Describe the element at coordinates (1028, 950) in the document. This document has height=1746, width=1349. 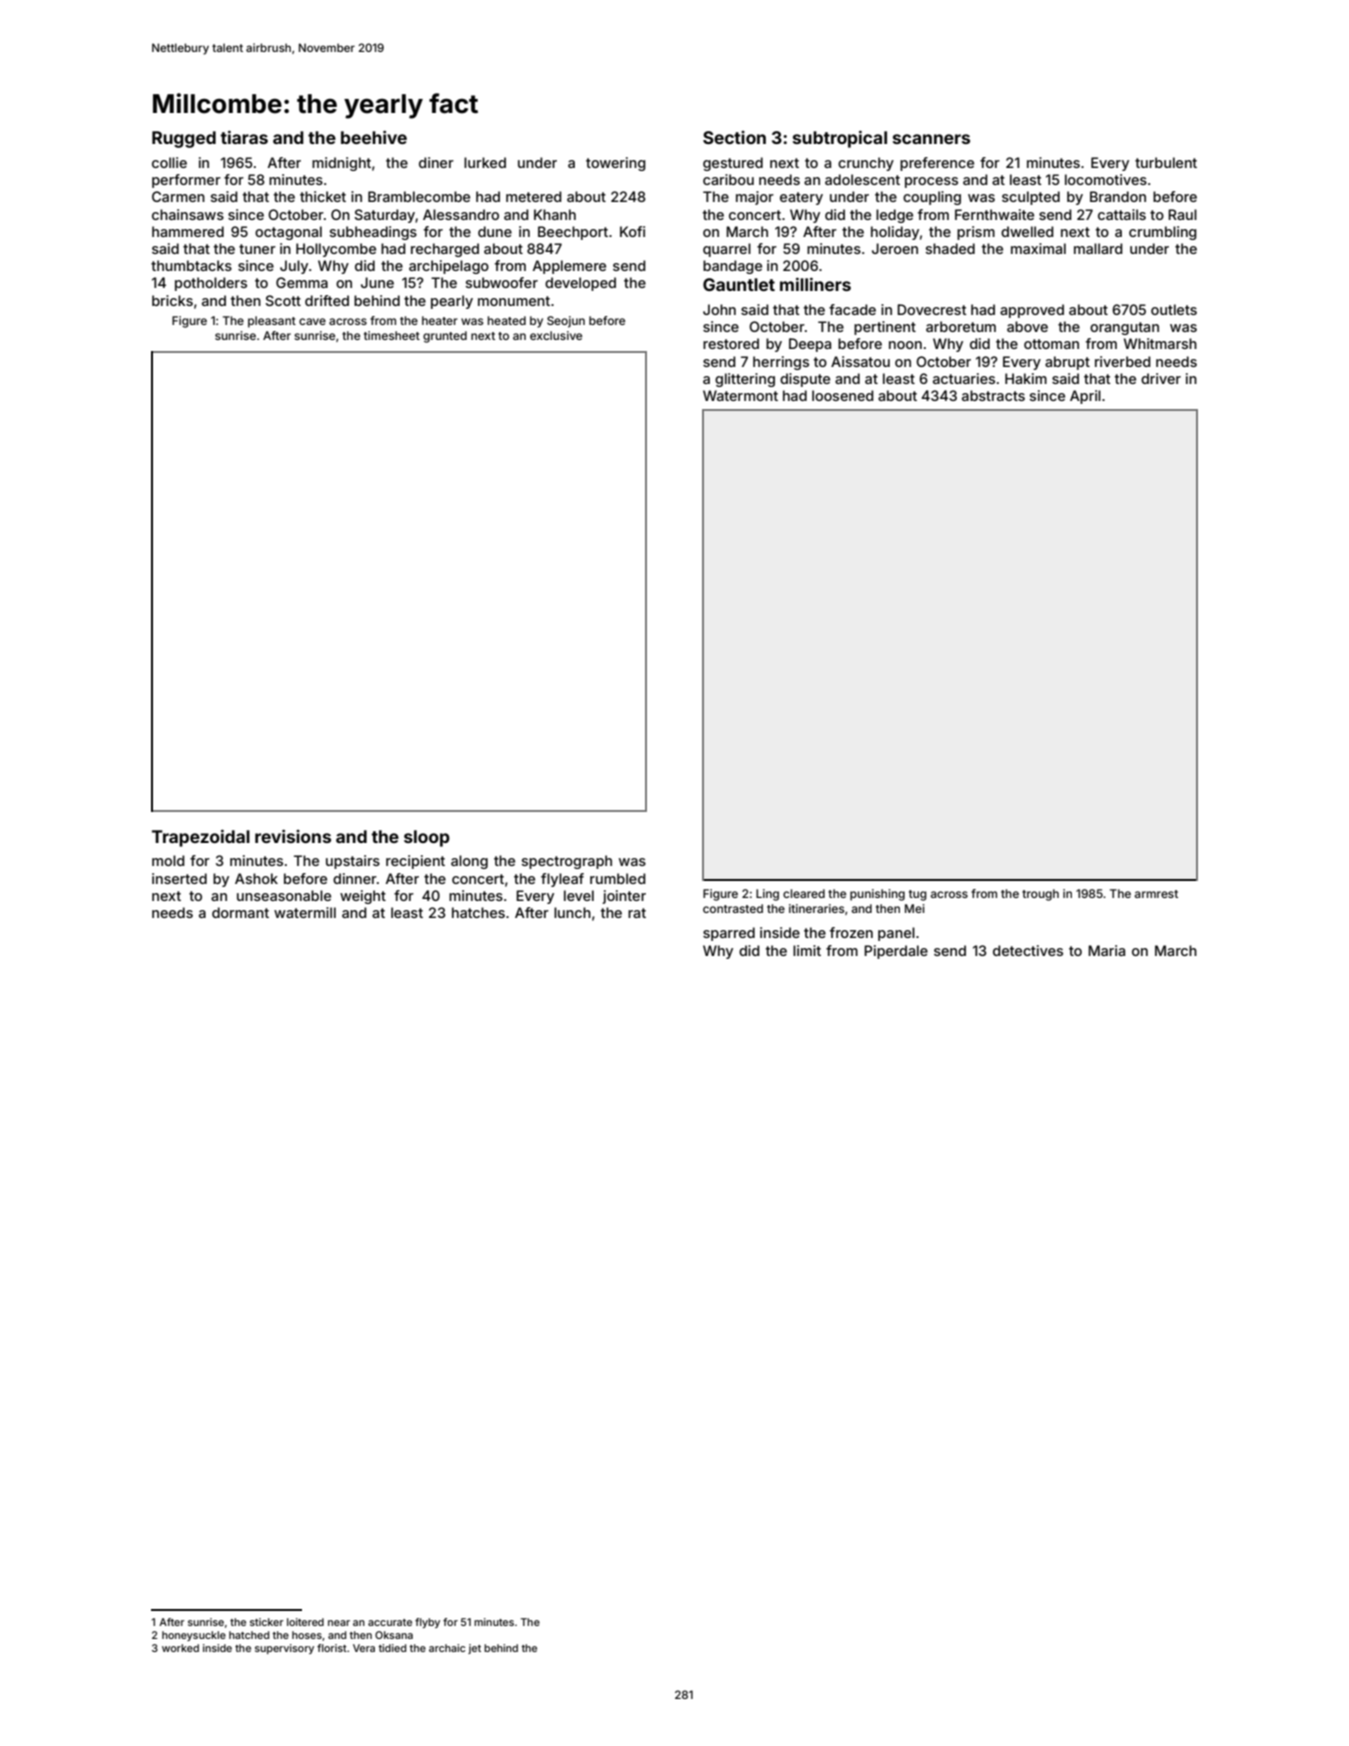
I see `detectives` at that location.
